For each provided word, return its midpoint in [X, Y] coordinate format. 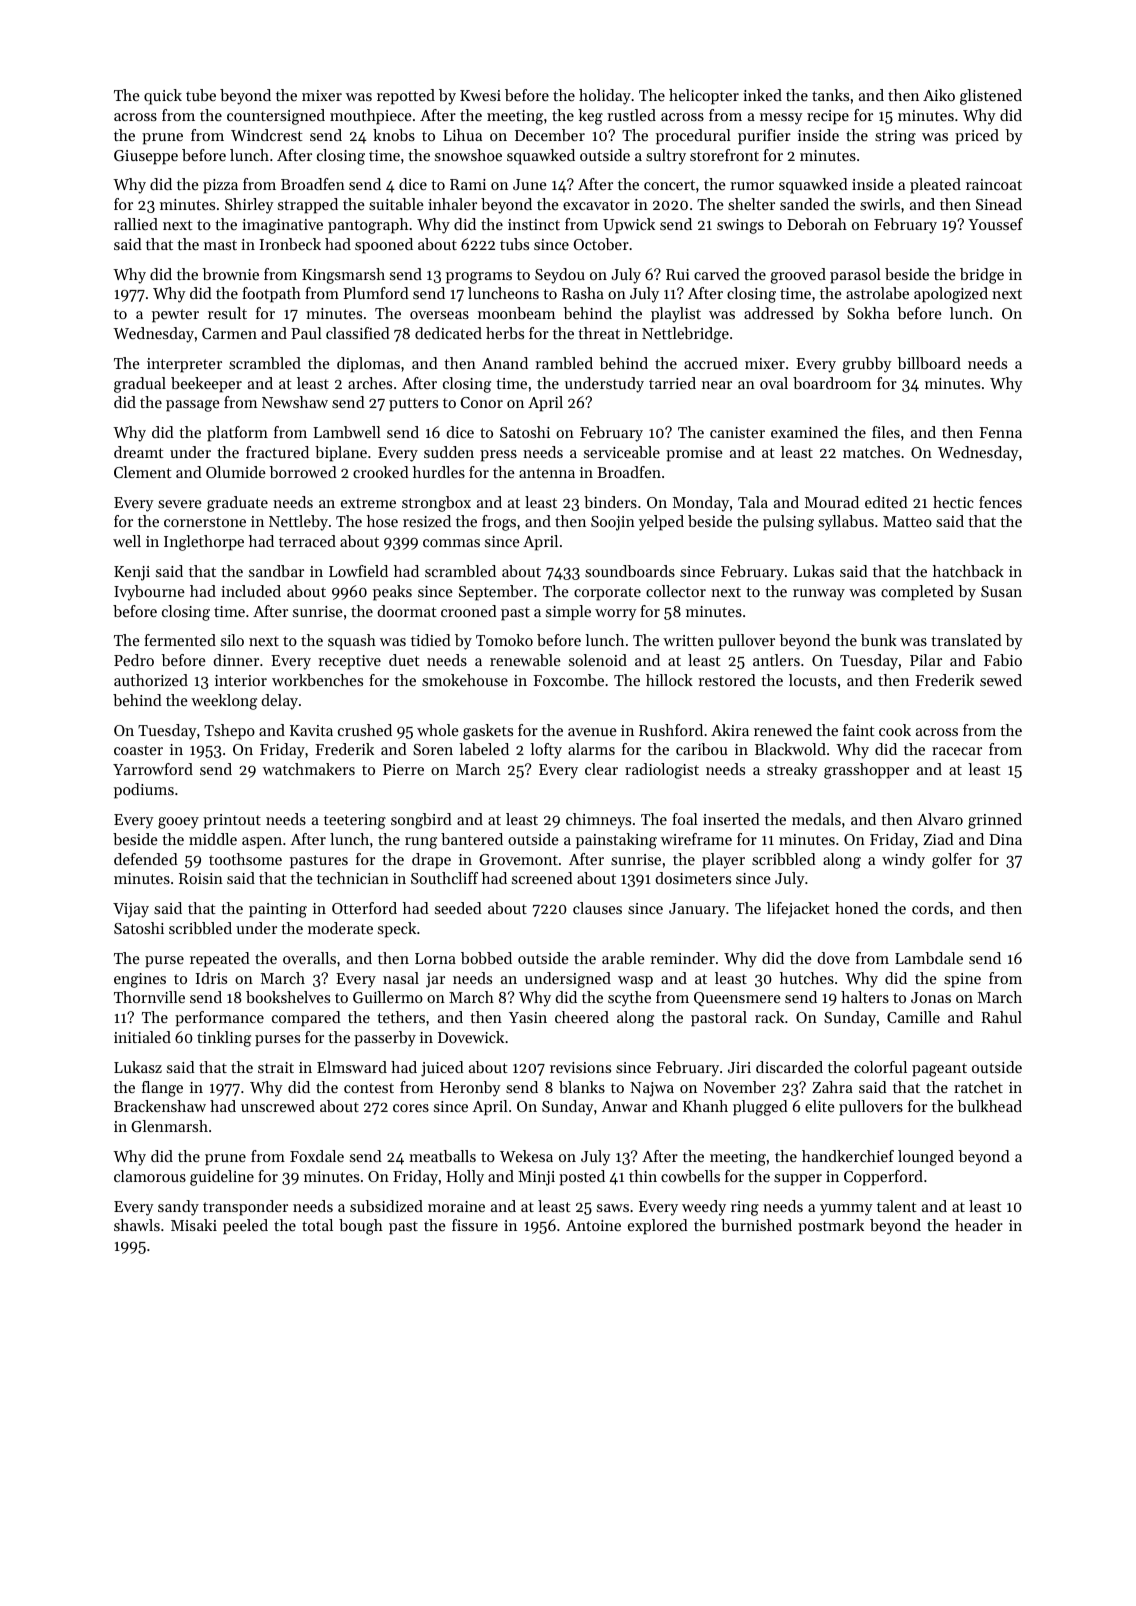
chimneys [598, 821]
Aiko [939, 95]
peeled [245, 1227]
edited [886, 502]
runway [819, 595]
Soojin [613, 523]
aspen [262, 843]
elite [820, 1106]
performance [219, 1019]
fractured [277, 452]
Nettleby [298, 523]
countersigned [276, 117]
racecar [957, 751]
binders [610, 502]
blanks [582, 1087]
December [550, 135]
